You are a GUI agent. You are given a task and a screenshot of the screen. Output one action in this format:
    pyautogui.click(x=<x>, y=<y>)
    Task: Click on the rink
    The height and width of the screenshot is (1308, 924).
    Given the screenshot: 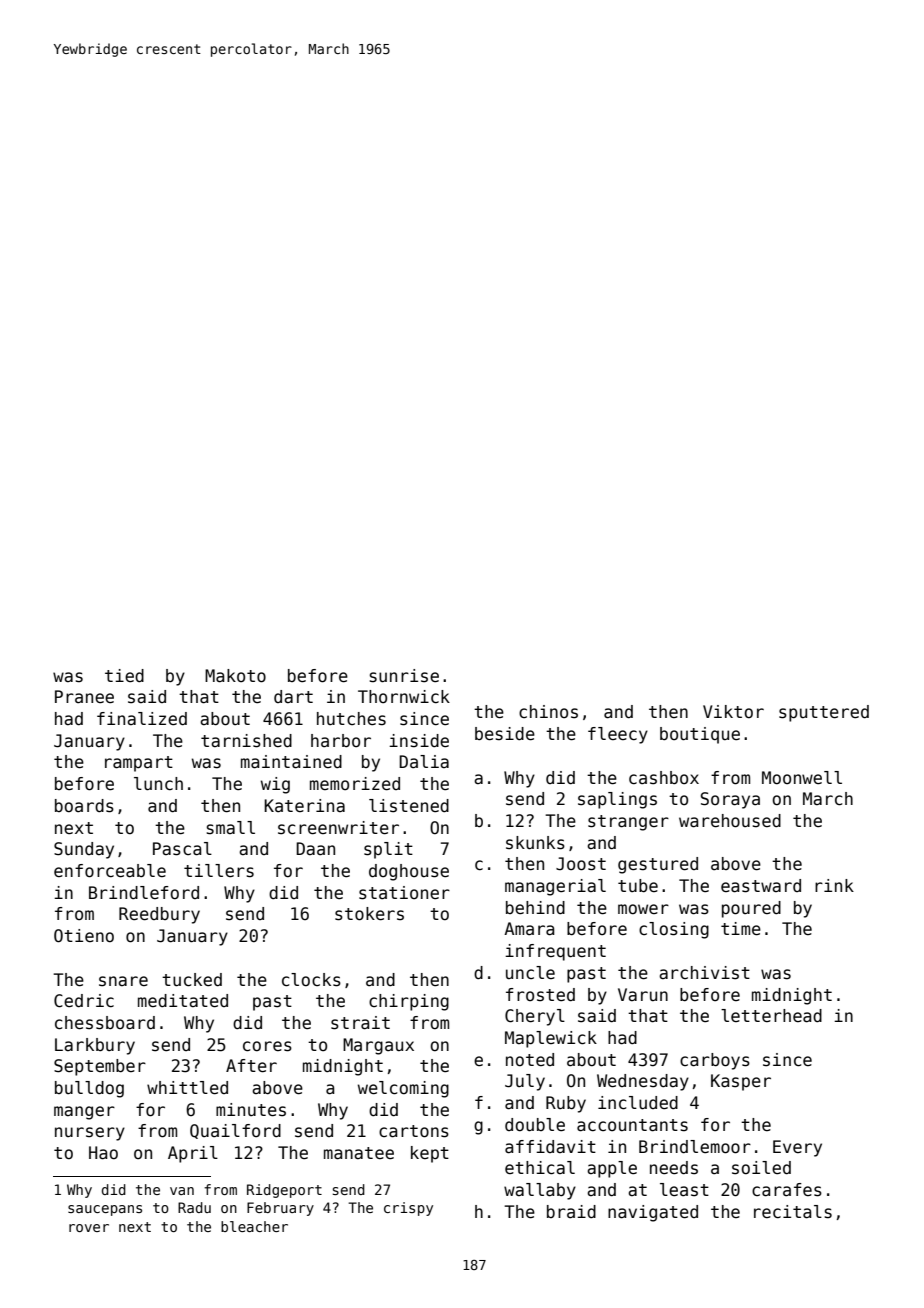 What is the action you would take?
    pyautogui.click(x=834, y=885)
